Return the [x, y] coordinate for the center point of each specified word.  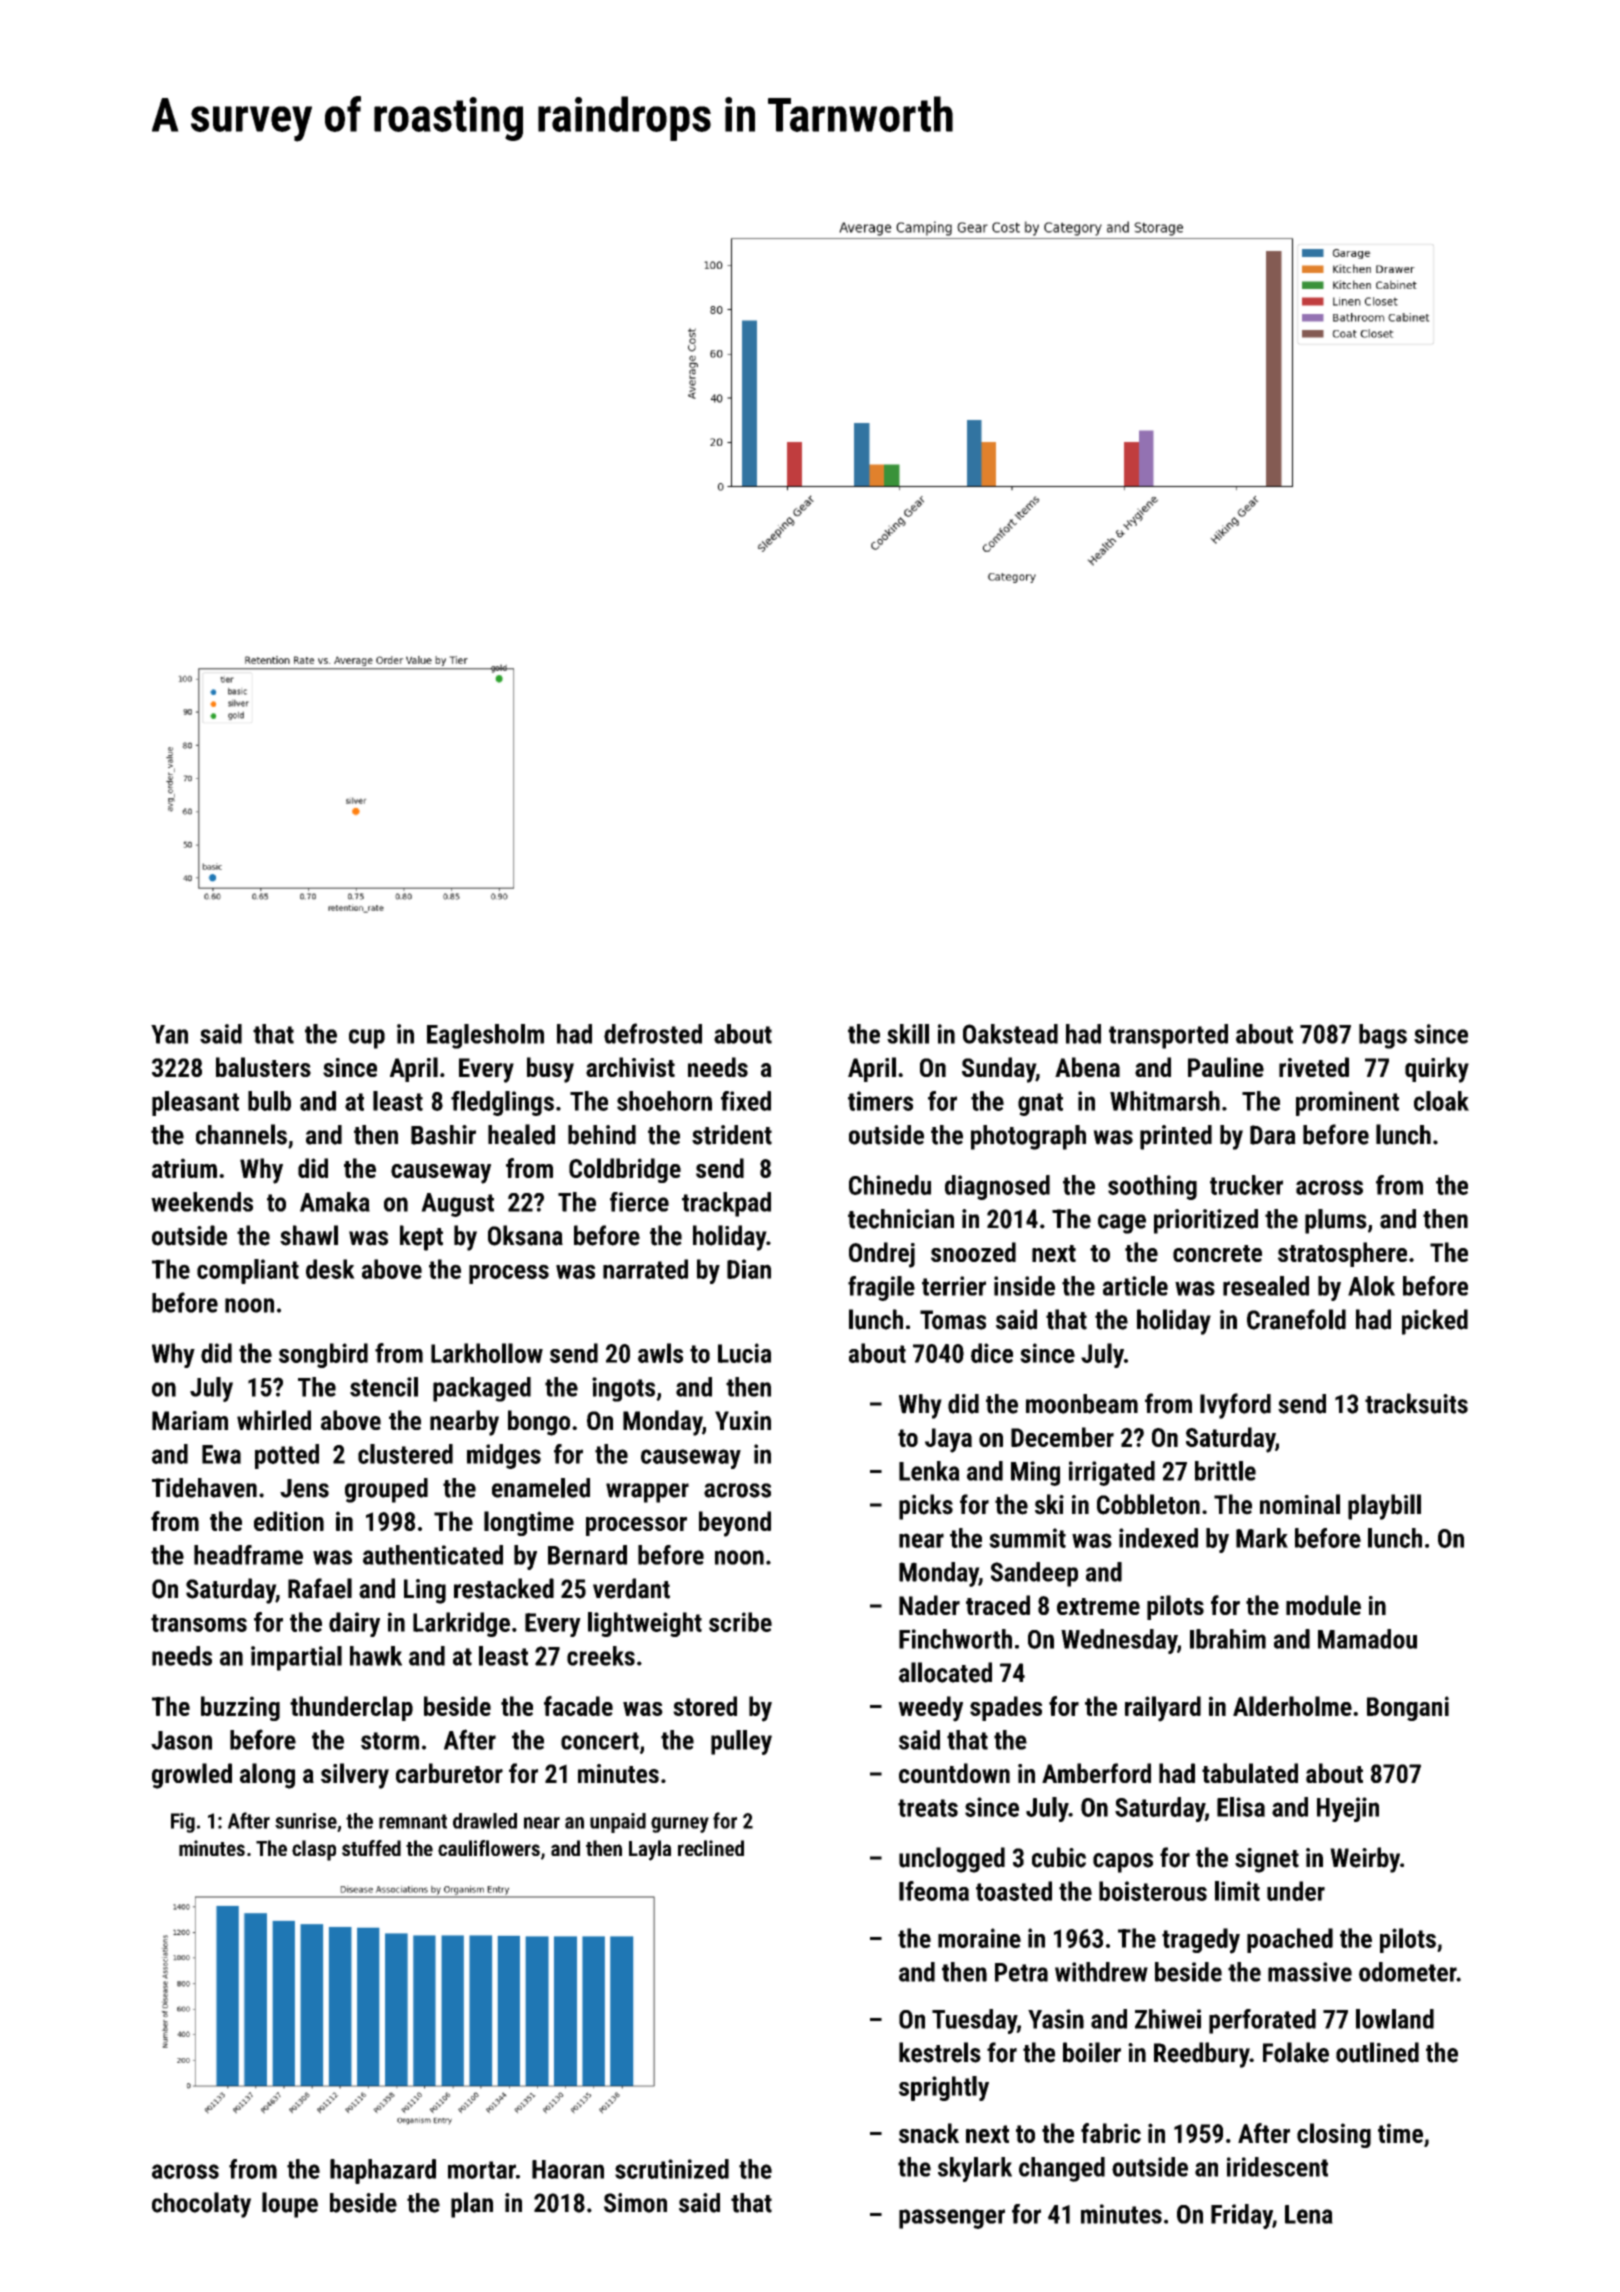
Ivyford [1235, 1406]
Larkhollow [487, 1353]
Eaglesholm [485, 1036]
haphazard [383, 2171]
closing [1334, 2135]
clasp [314, 1850]
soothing [1152, 1187]
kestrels [940, 2052]
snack [929, 2133]
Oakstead [1010, 1034]
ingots [623, 1389]
